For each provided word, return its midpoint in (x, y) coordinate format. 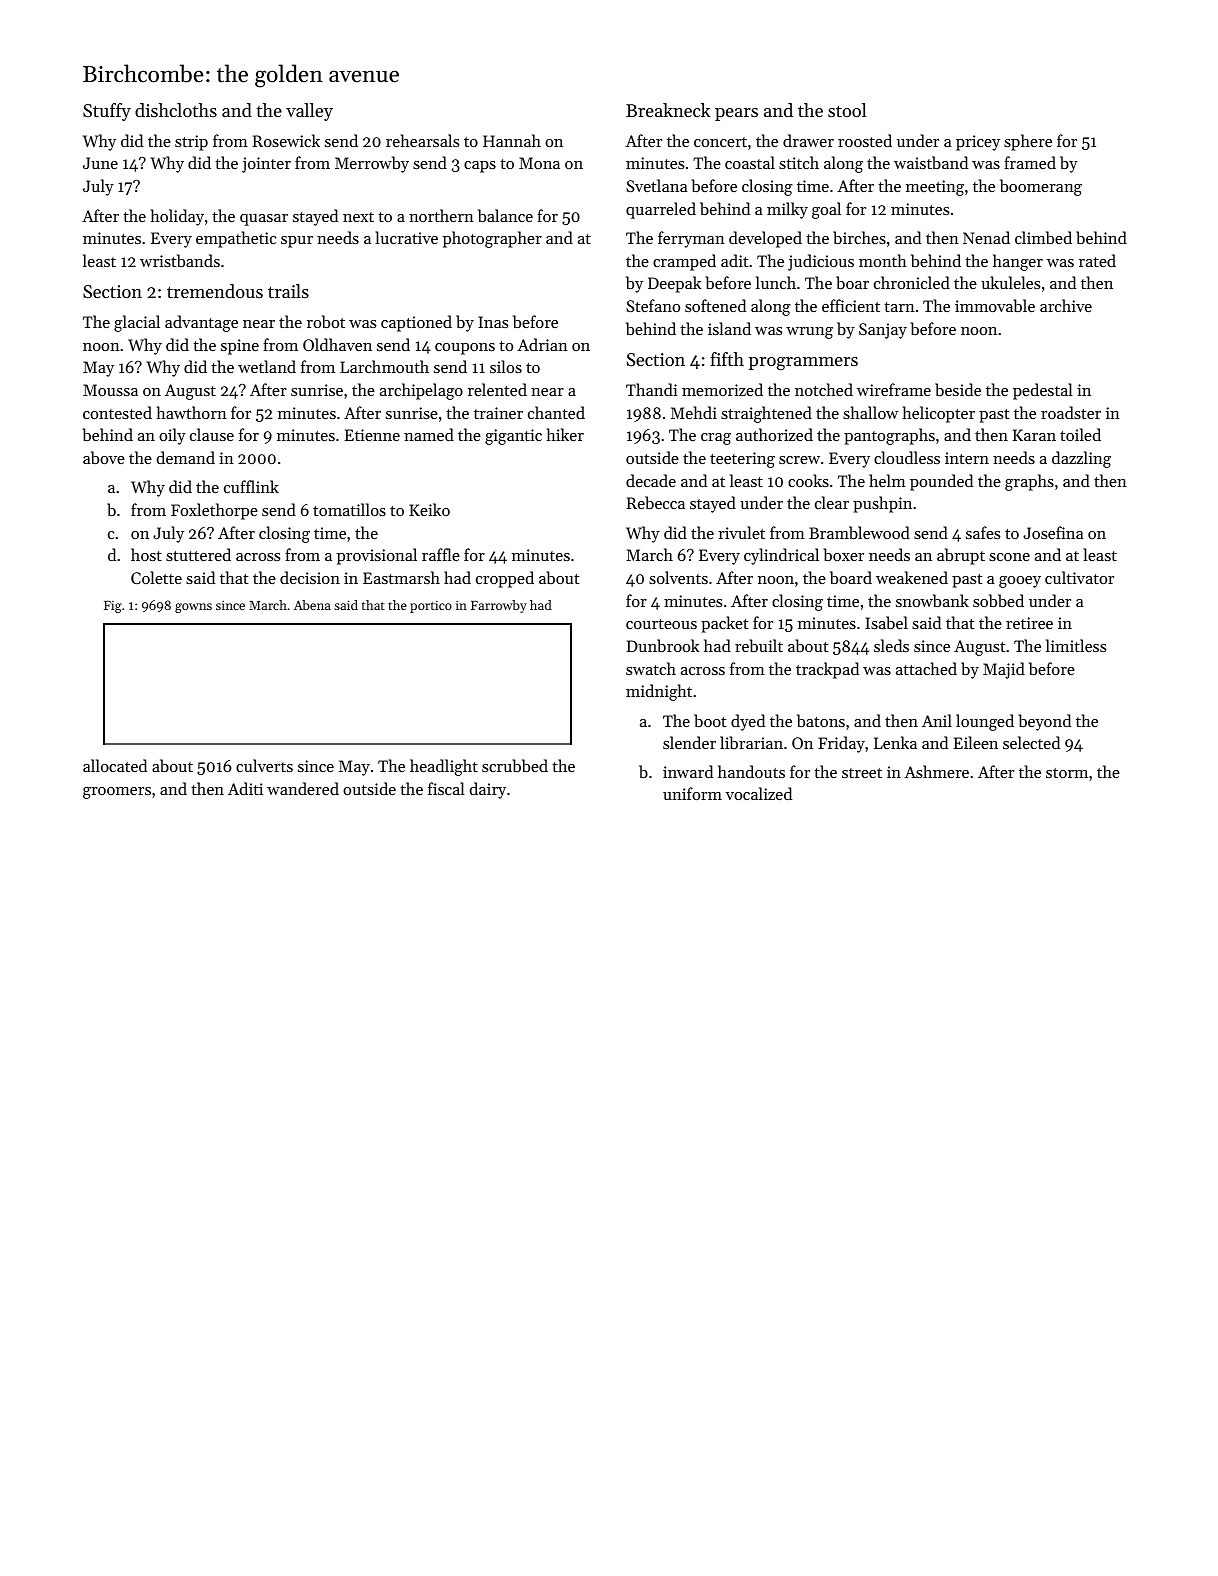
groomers (117, 793)
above (104, 457)
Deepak (675, 284)
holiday (177, 217)
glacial (137, 323)
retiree (1029, 623)
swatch (651, 668)
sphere (1028, 142)
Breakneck (668, 110)
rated (1097, 260)
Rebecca (655, 502)
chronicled (912, 282)
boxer (843, 554)
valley (309, 112)
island (729, 328)
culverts (264, 765)
